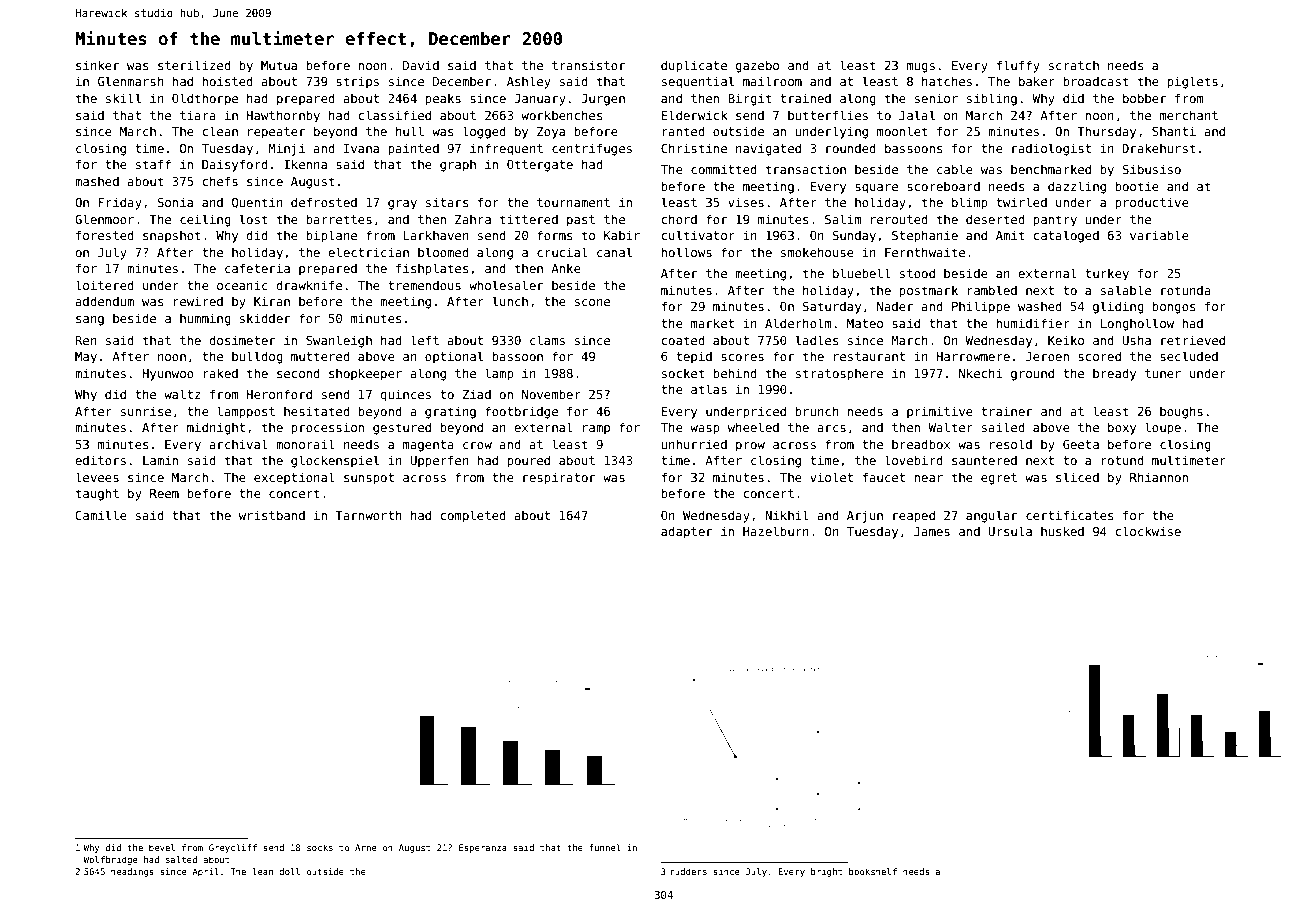 The width and height of the screenshot is (1308, 924). What do you see at coordinates (1192, 82) in the screenshot?
I see `piglets` at bounding box center [1192, 82].
